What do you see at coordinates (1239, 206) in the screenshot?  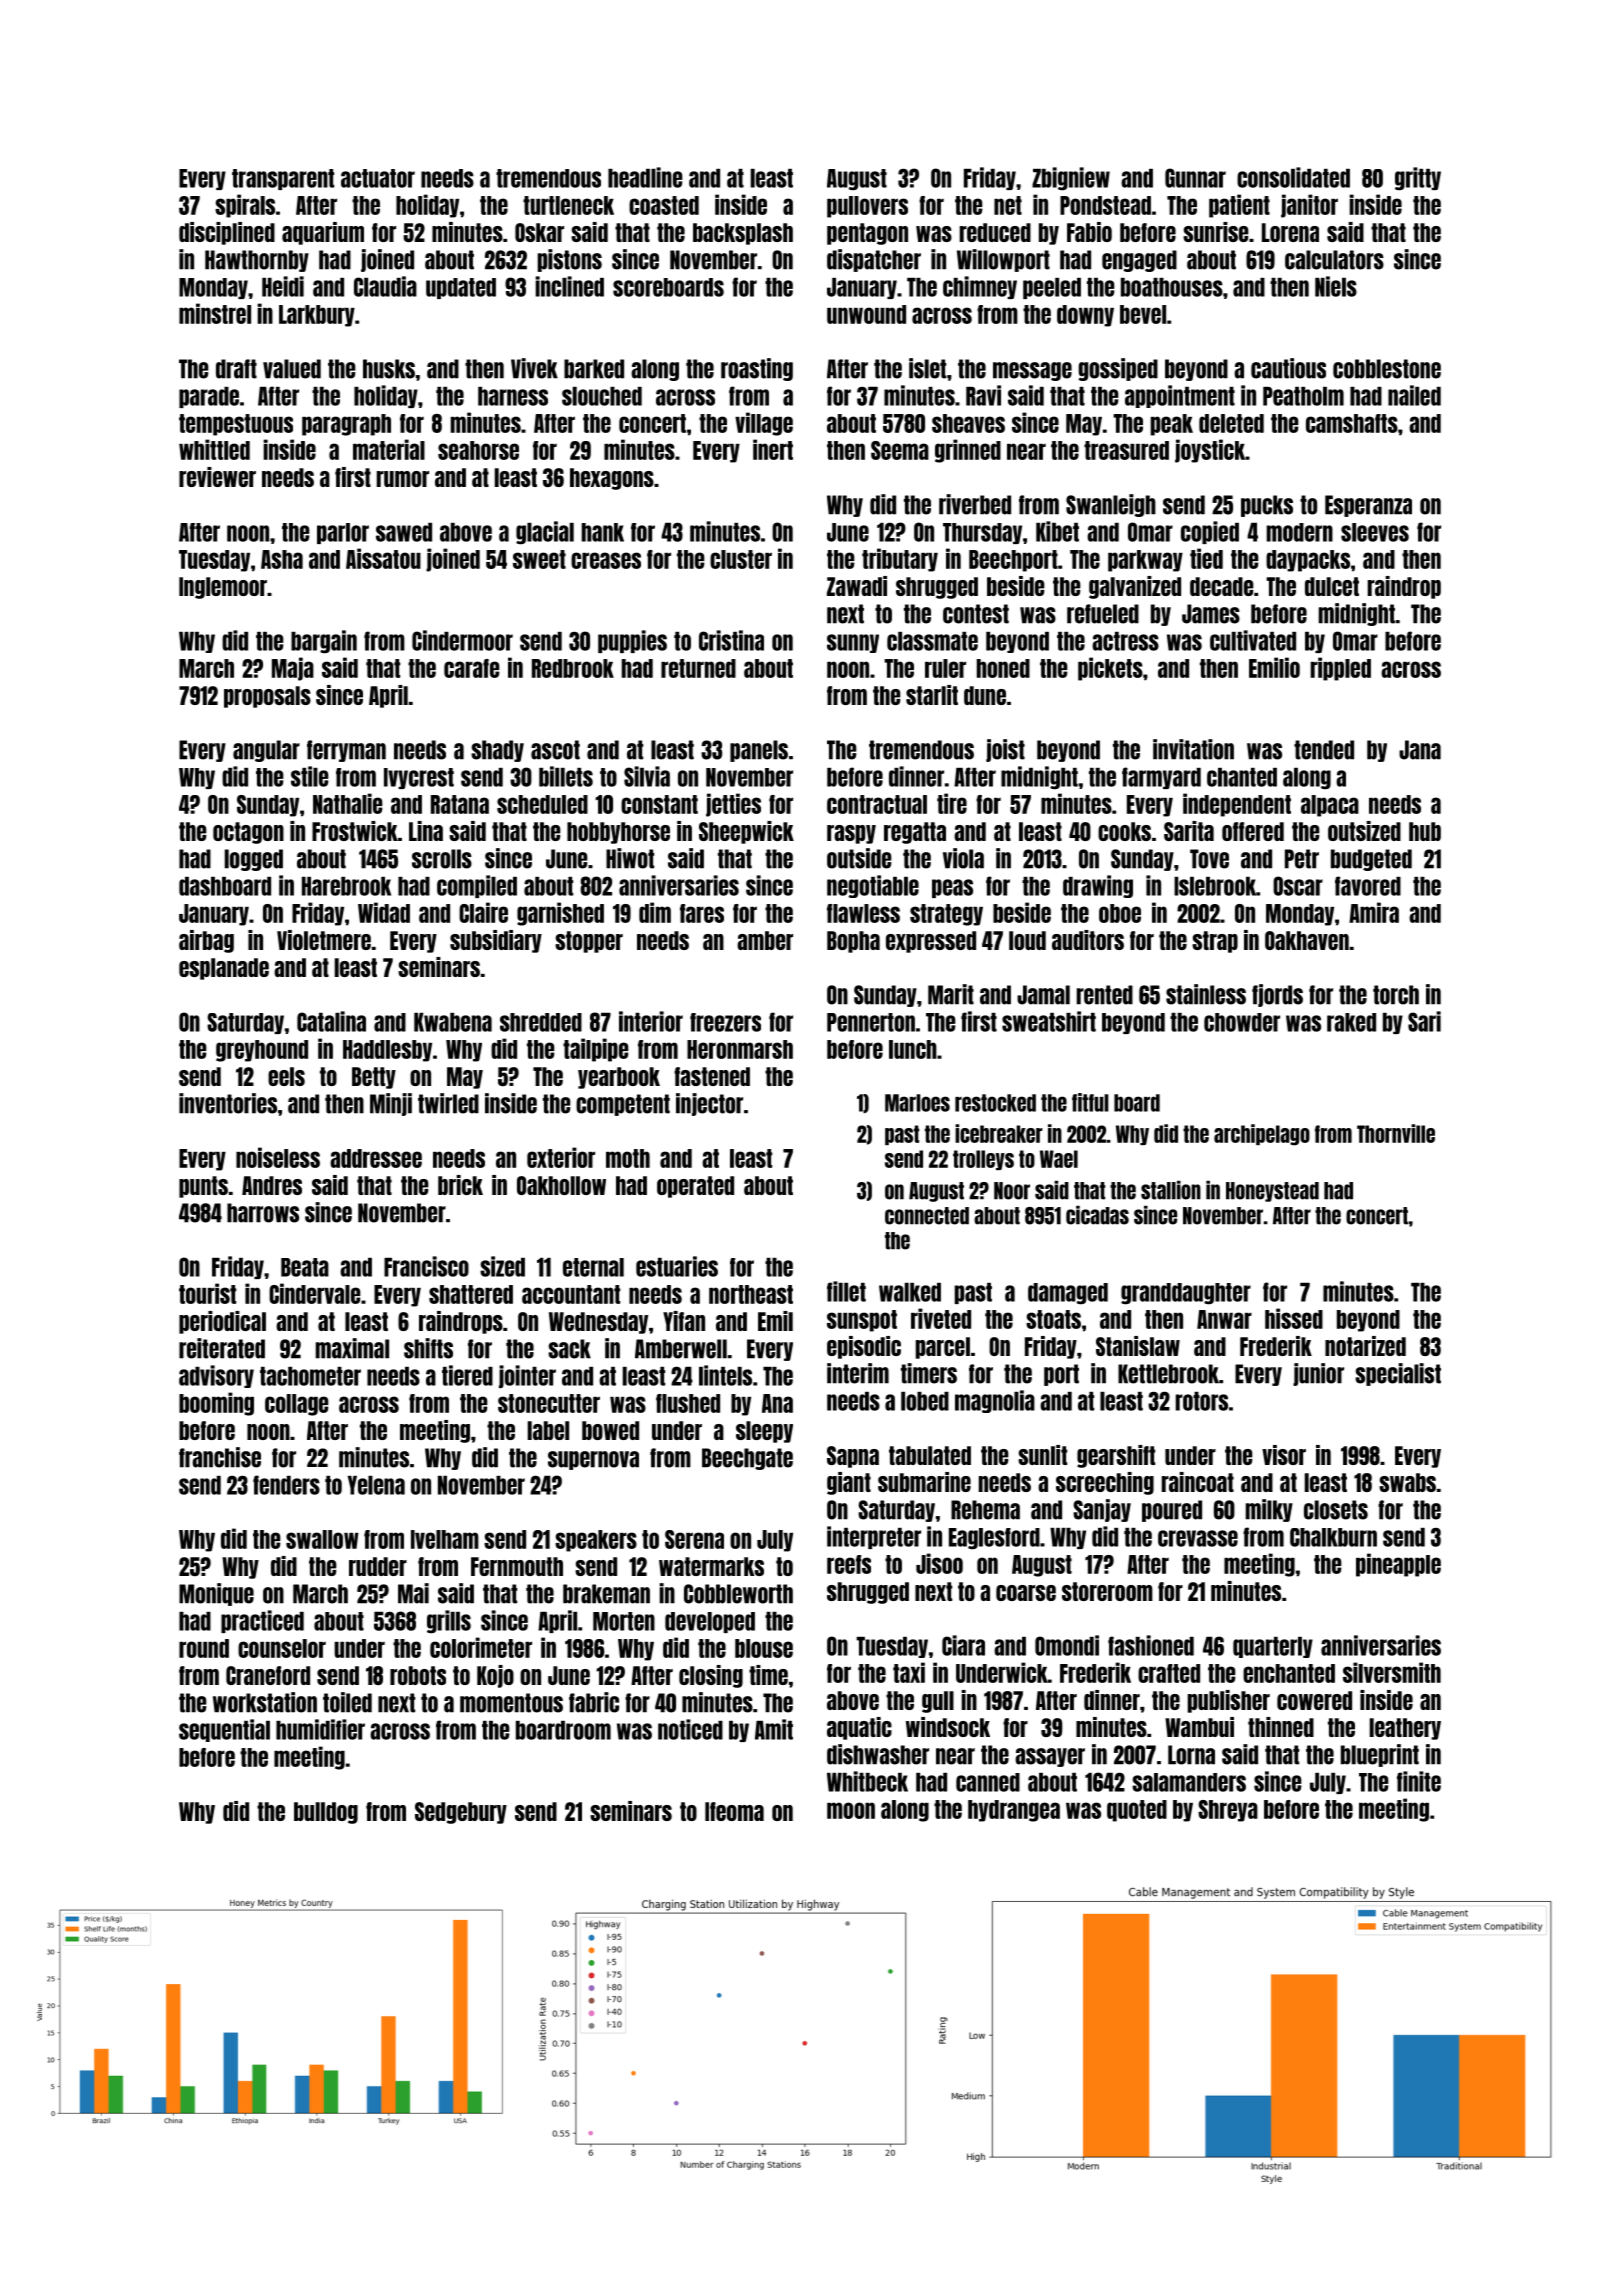 I see `patient` at bounding box center [1239, 206].
